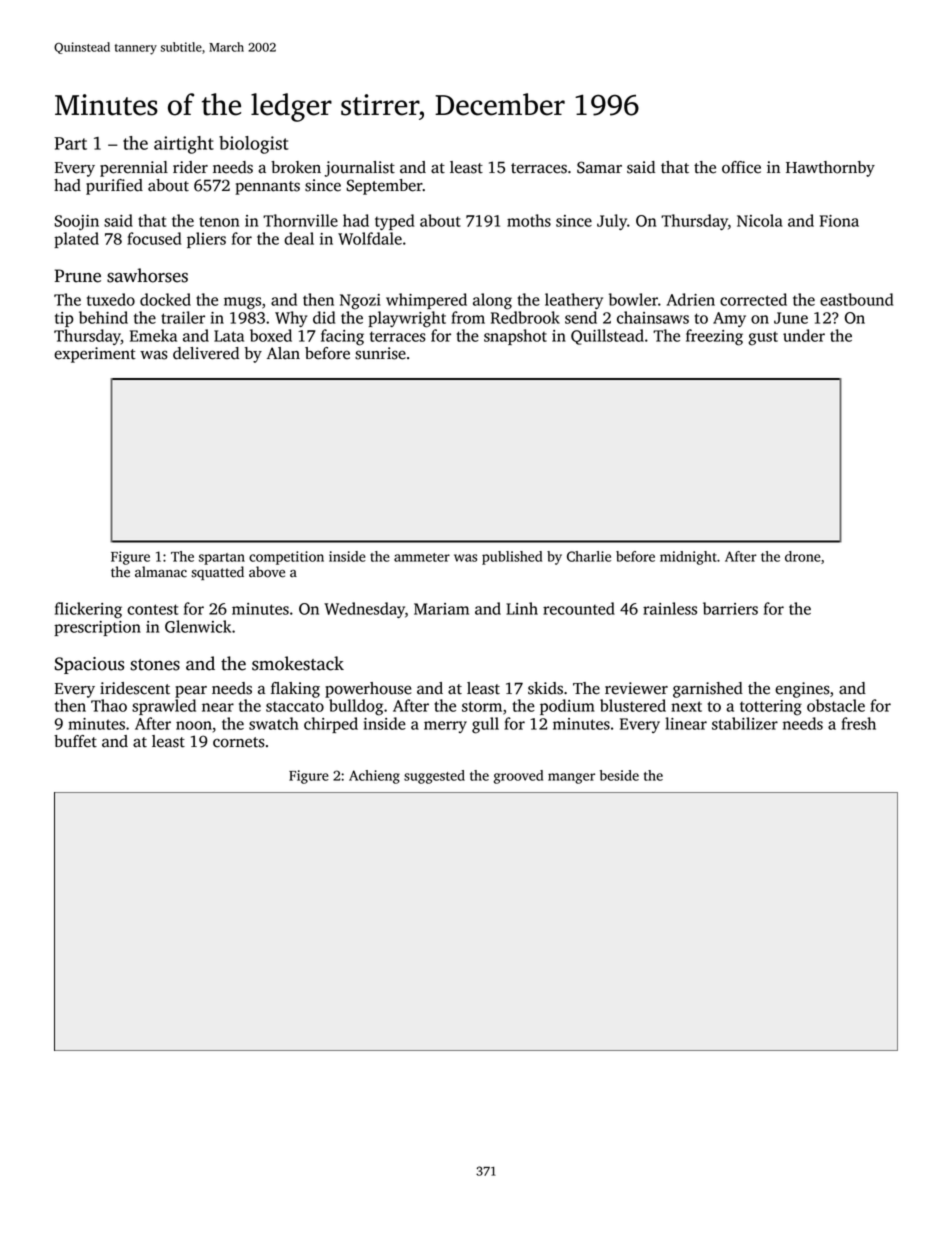  I want to click on experiment, so click(95, 355).
